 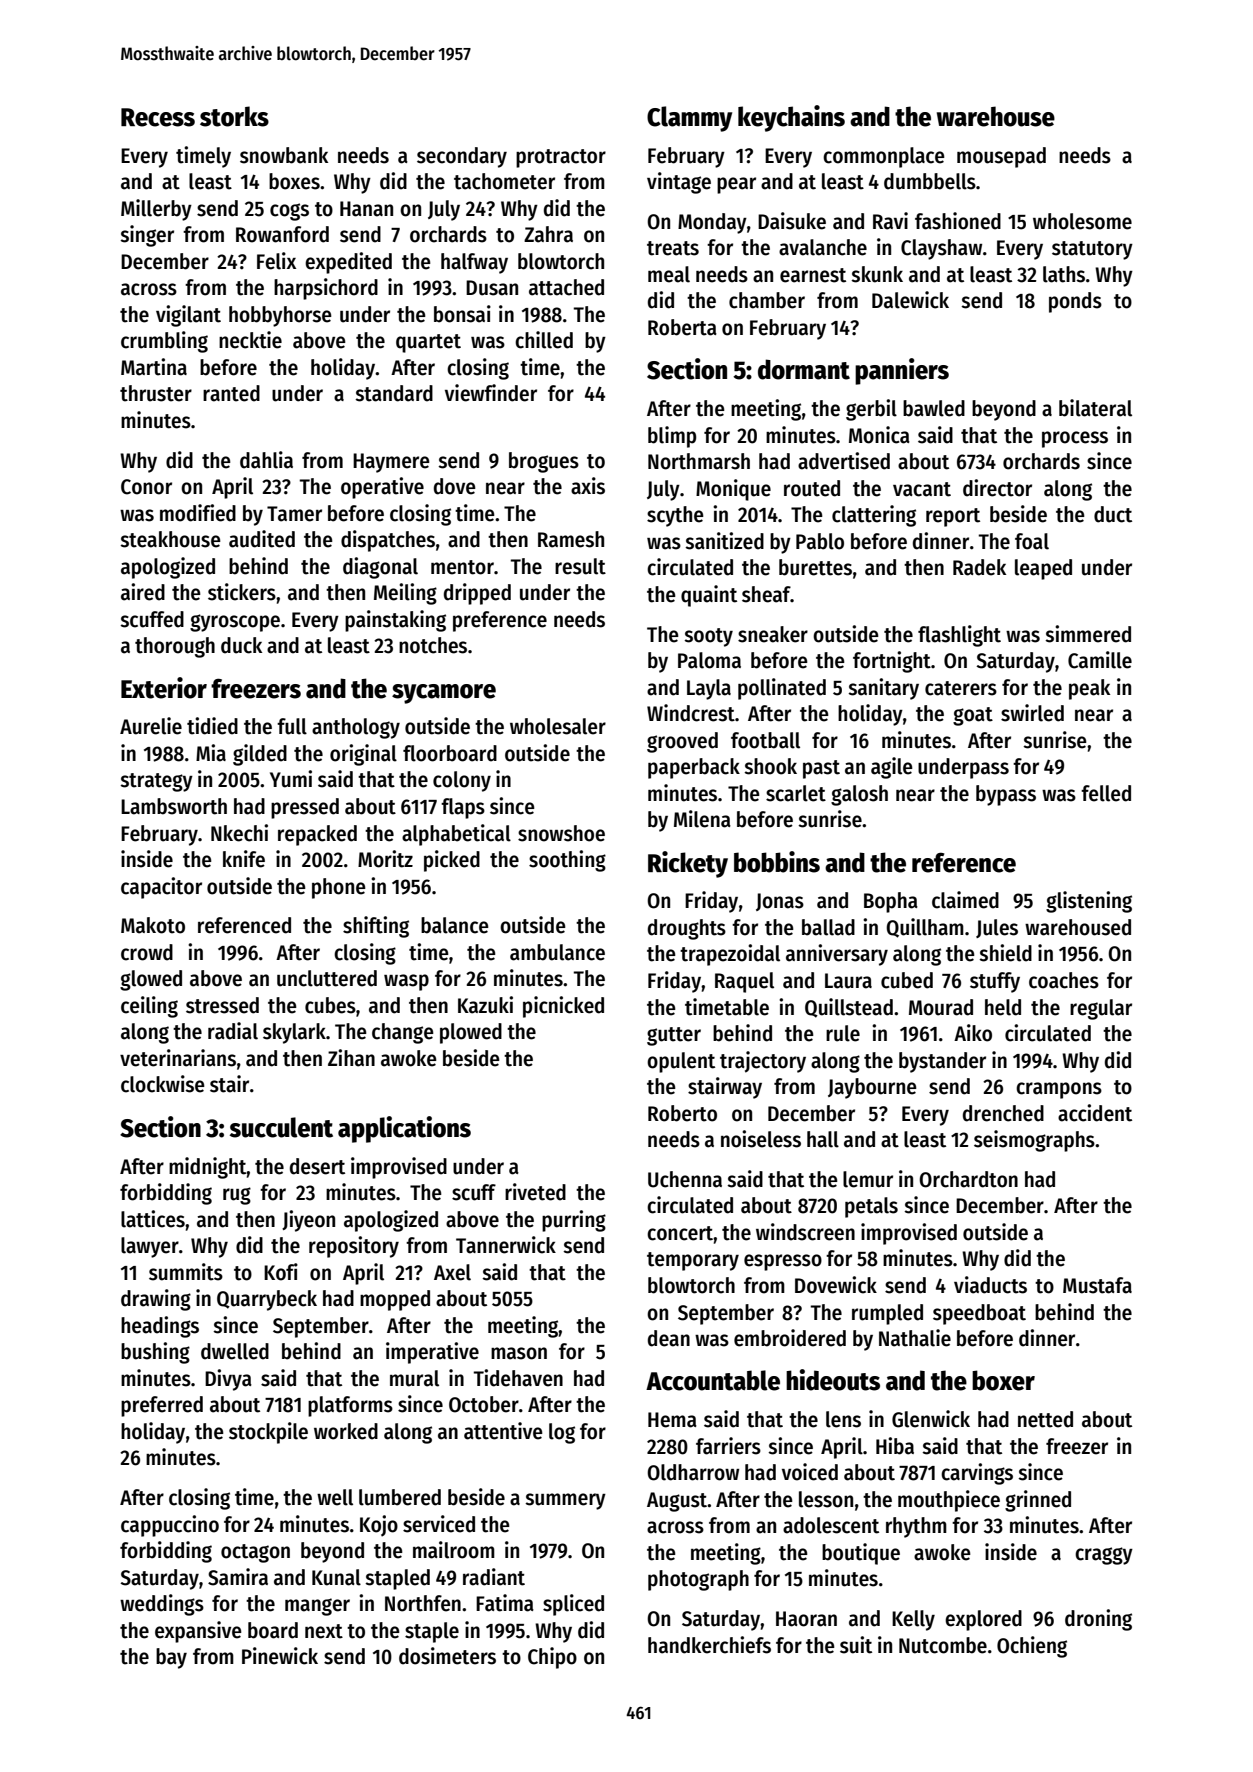 I want to click on Haymere, so click(x=391, y=463).
